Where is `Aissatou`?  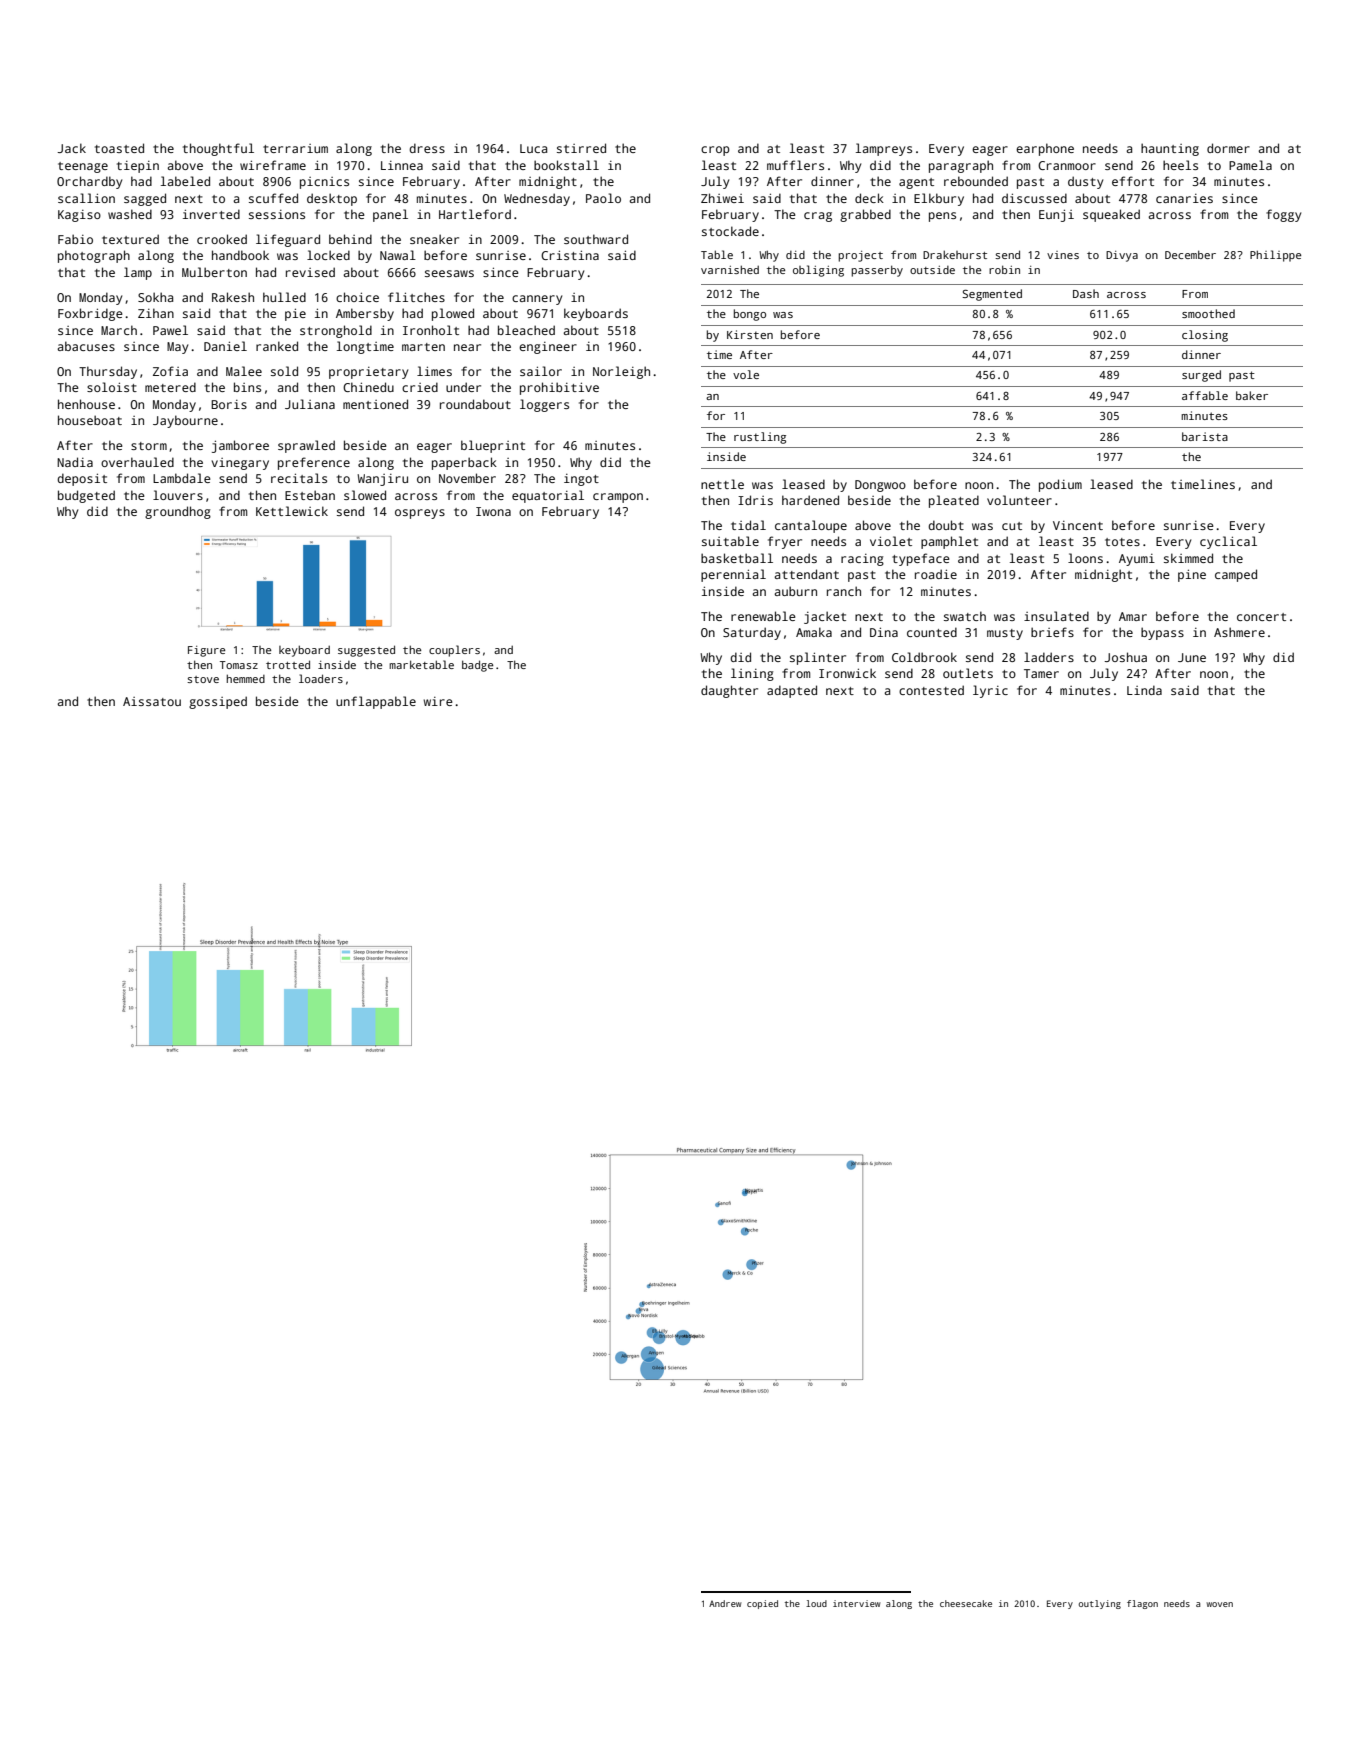
Aissatou is located at coordinates (152, 701).
